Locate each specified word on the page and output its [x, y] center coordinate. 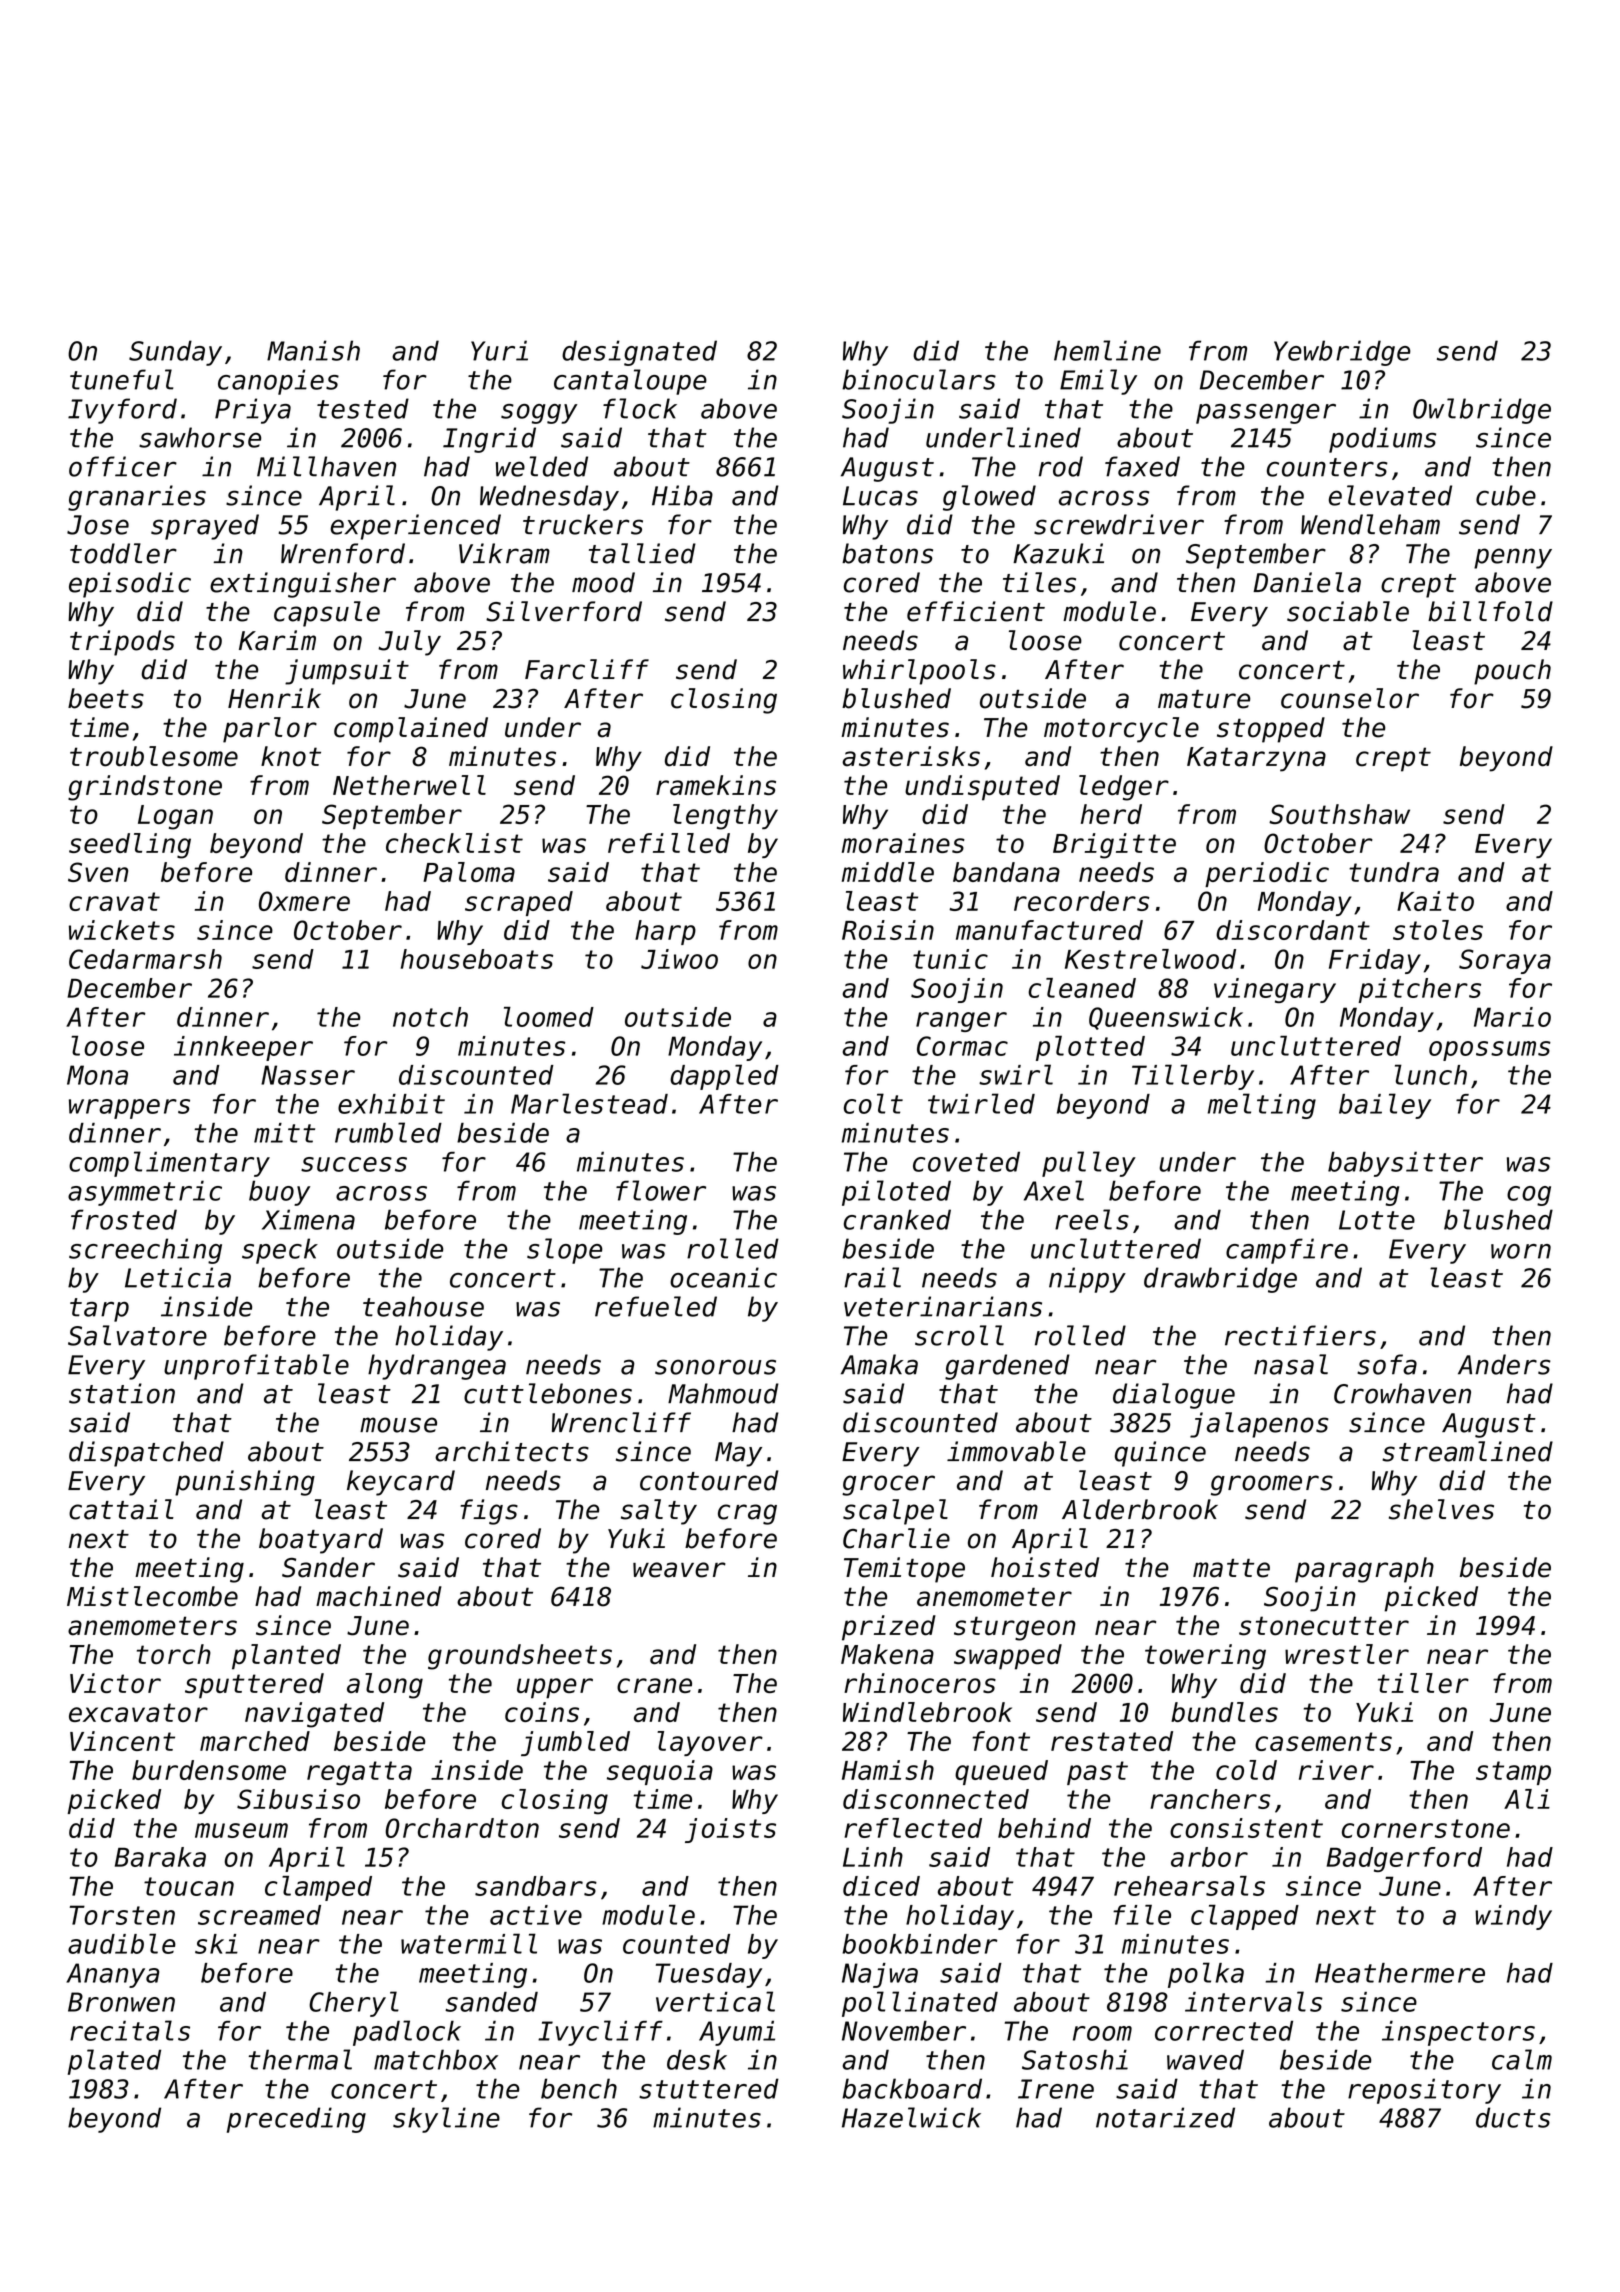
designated [639, 353]
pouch [1512, 672]
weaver [679, 1570]
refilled [669, 843]
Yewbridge [1342, 353]
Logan [175, 817]
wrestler [1347, 1654]
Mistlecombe [152, 1596]
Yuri [499, 350]
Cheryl [354, 2004]
